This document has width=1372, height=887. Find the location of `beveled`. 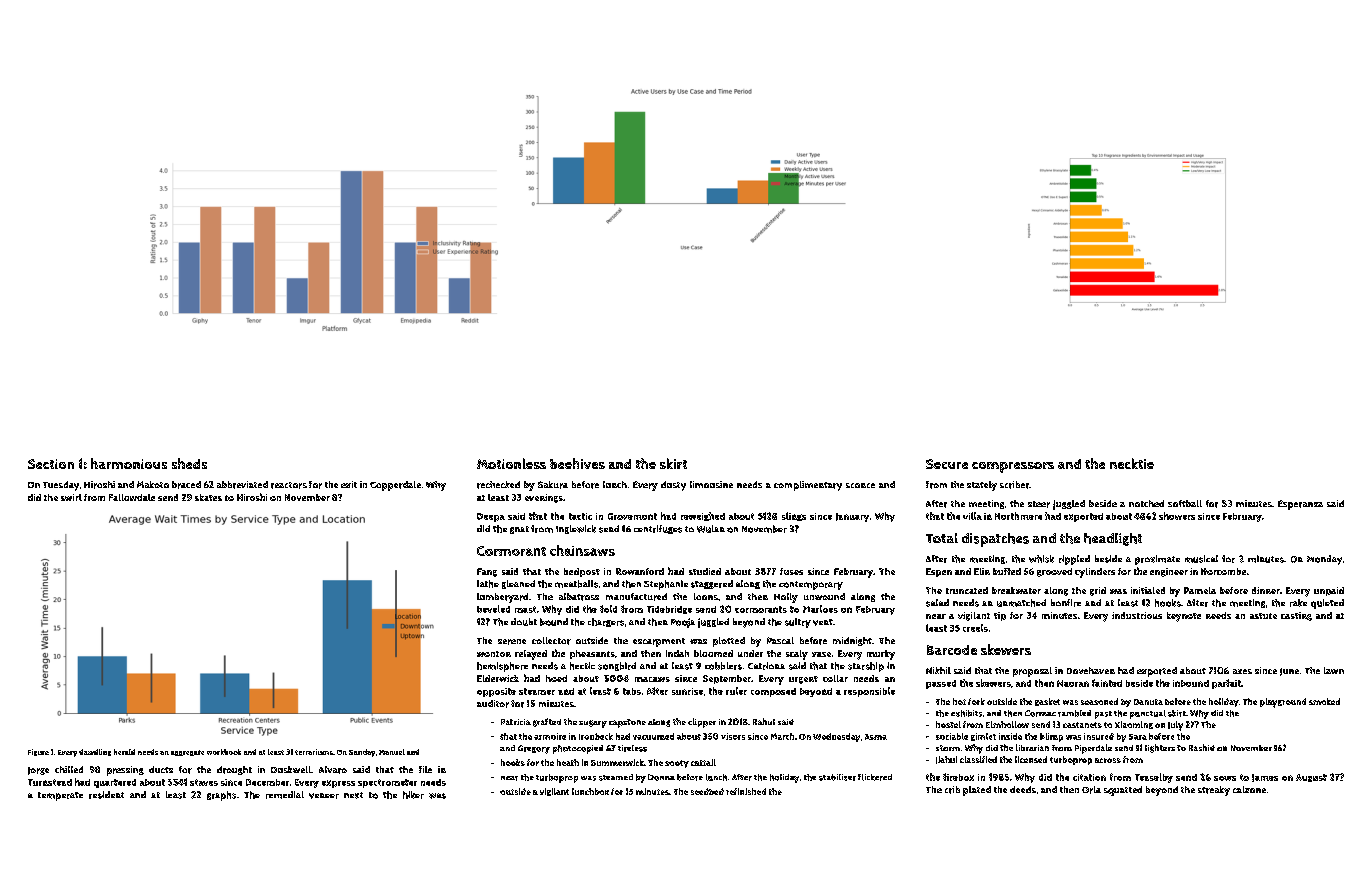

beveled is located at coordinates (493, 609).
